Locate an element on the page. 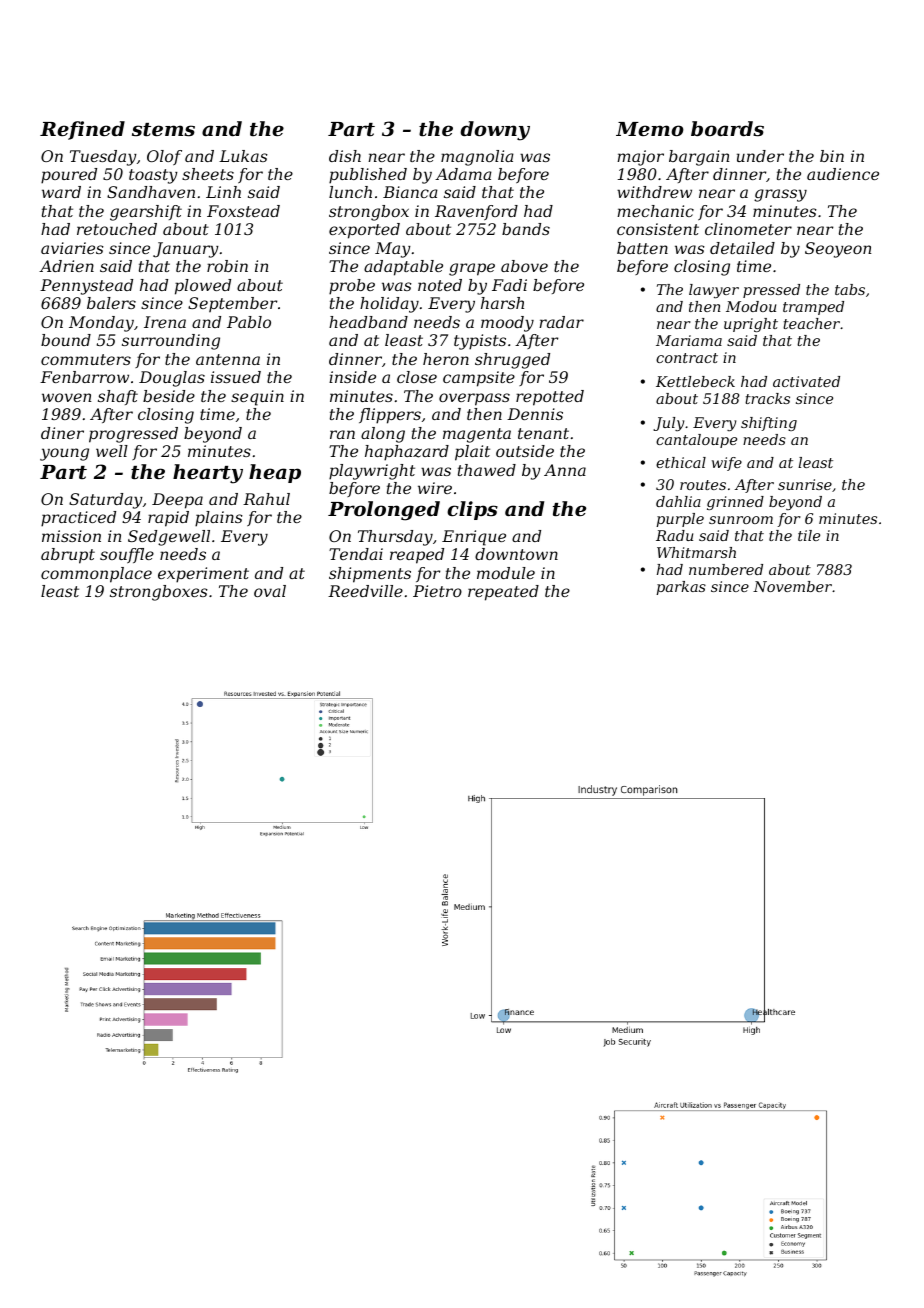 This image has height=1308, width=924. magenta is located at coordinates (477, 435).
